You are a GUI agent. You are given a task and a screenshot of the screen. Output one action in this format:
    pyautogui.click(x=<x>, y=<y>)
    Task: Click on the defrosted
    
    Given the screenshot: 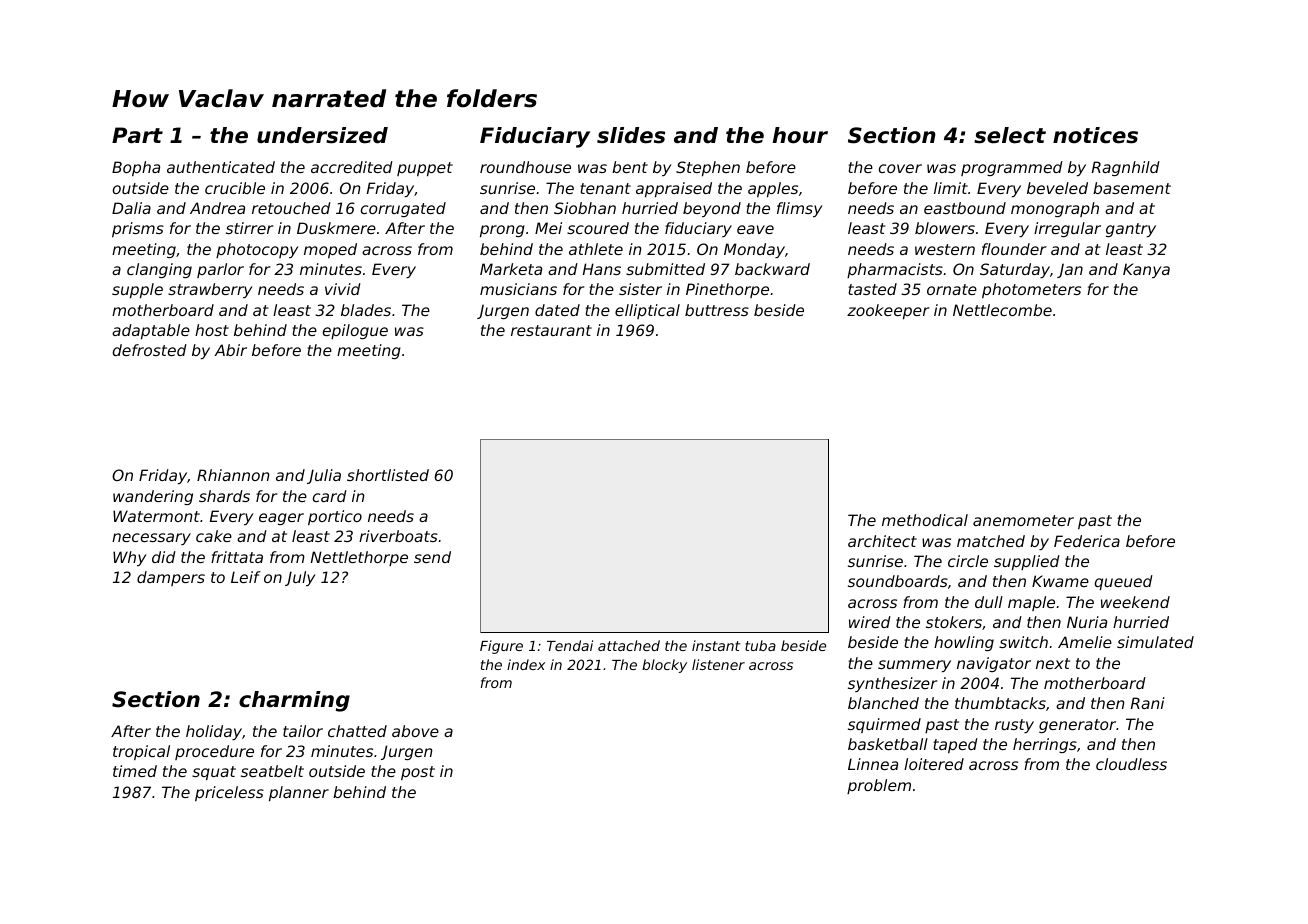 What is the action you would take?
    pyautogui.click(x=150, y=350)
